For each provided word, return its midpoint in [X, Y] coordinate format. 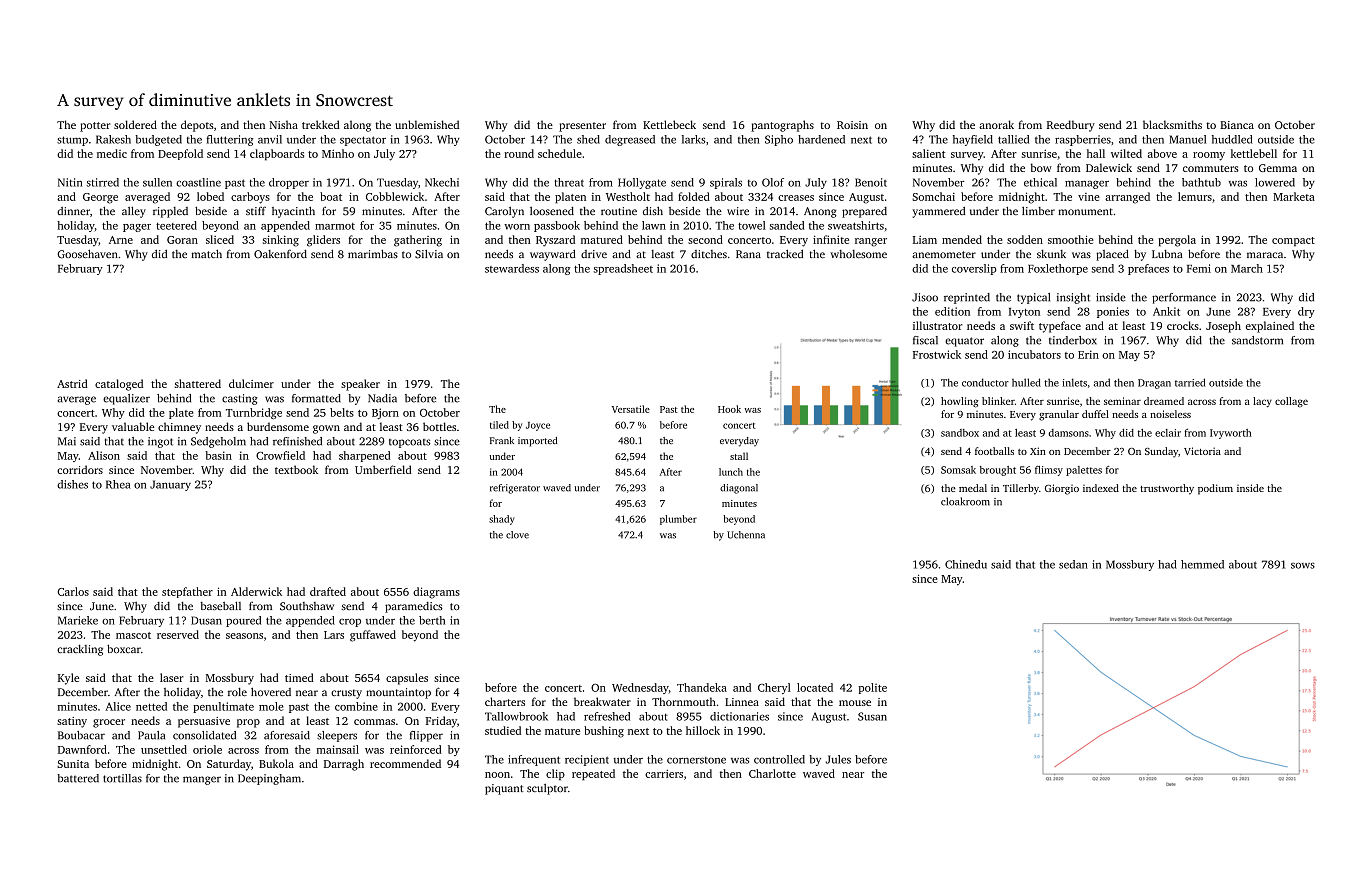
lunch [731, 472]
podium [1215, 489]
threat [569, 182]
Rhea [118, 484]
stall [739, 456]
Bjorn [385, 413]
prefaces [1148, 269]
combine [356, 706]
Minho [338, 153]
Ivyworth [1230, 434]
